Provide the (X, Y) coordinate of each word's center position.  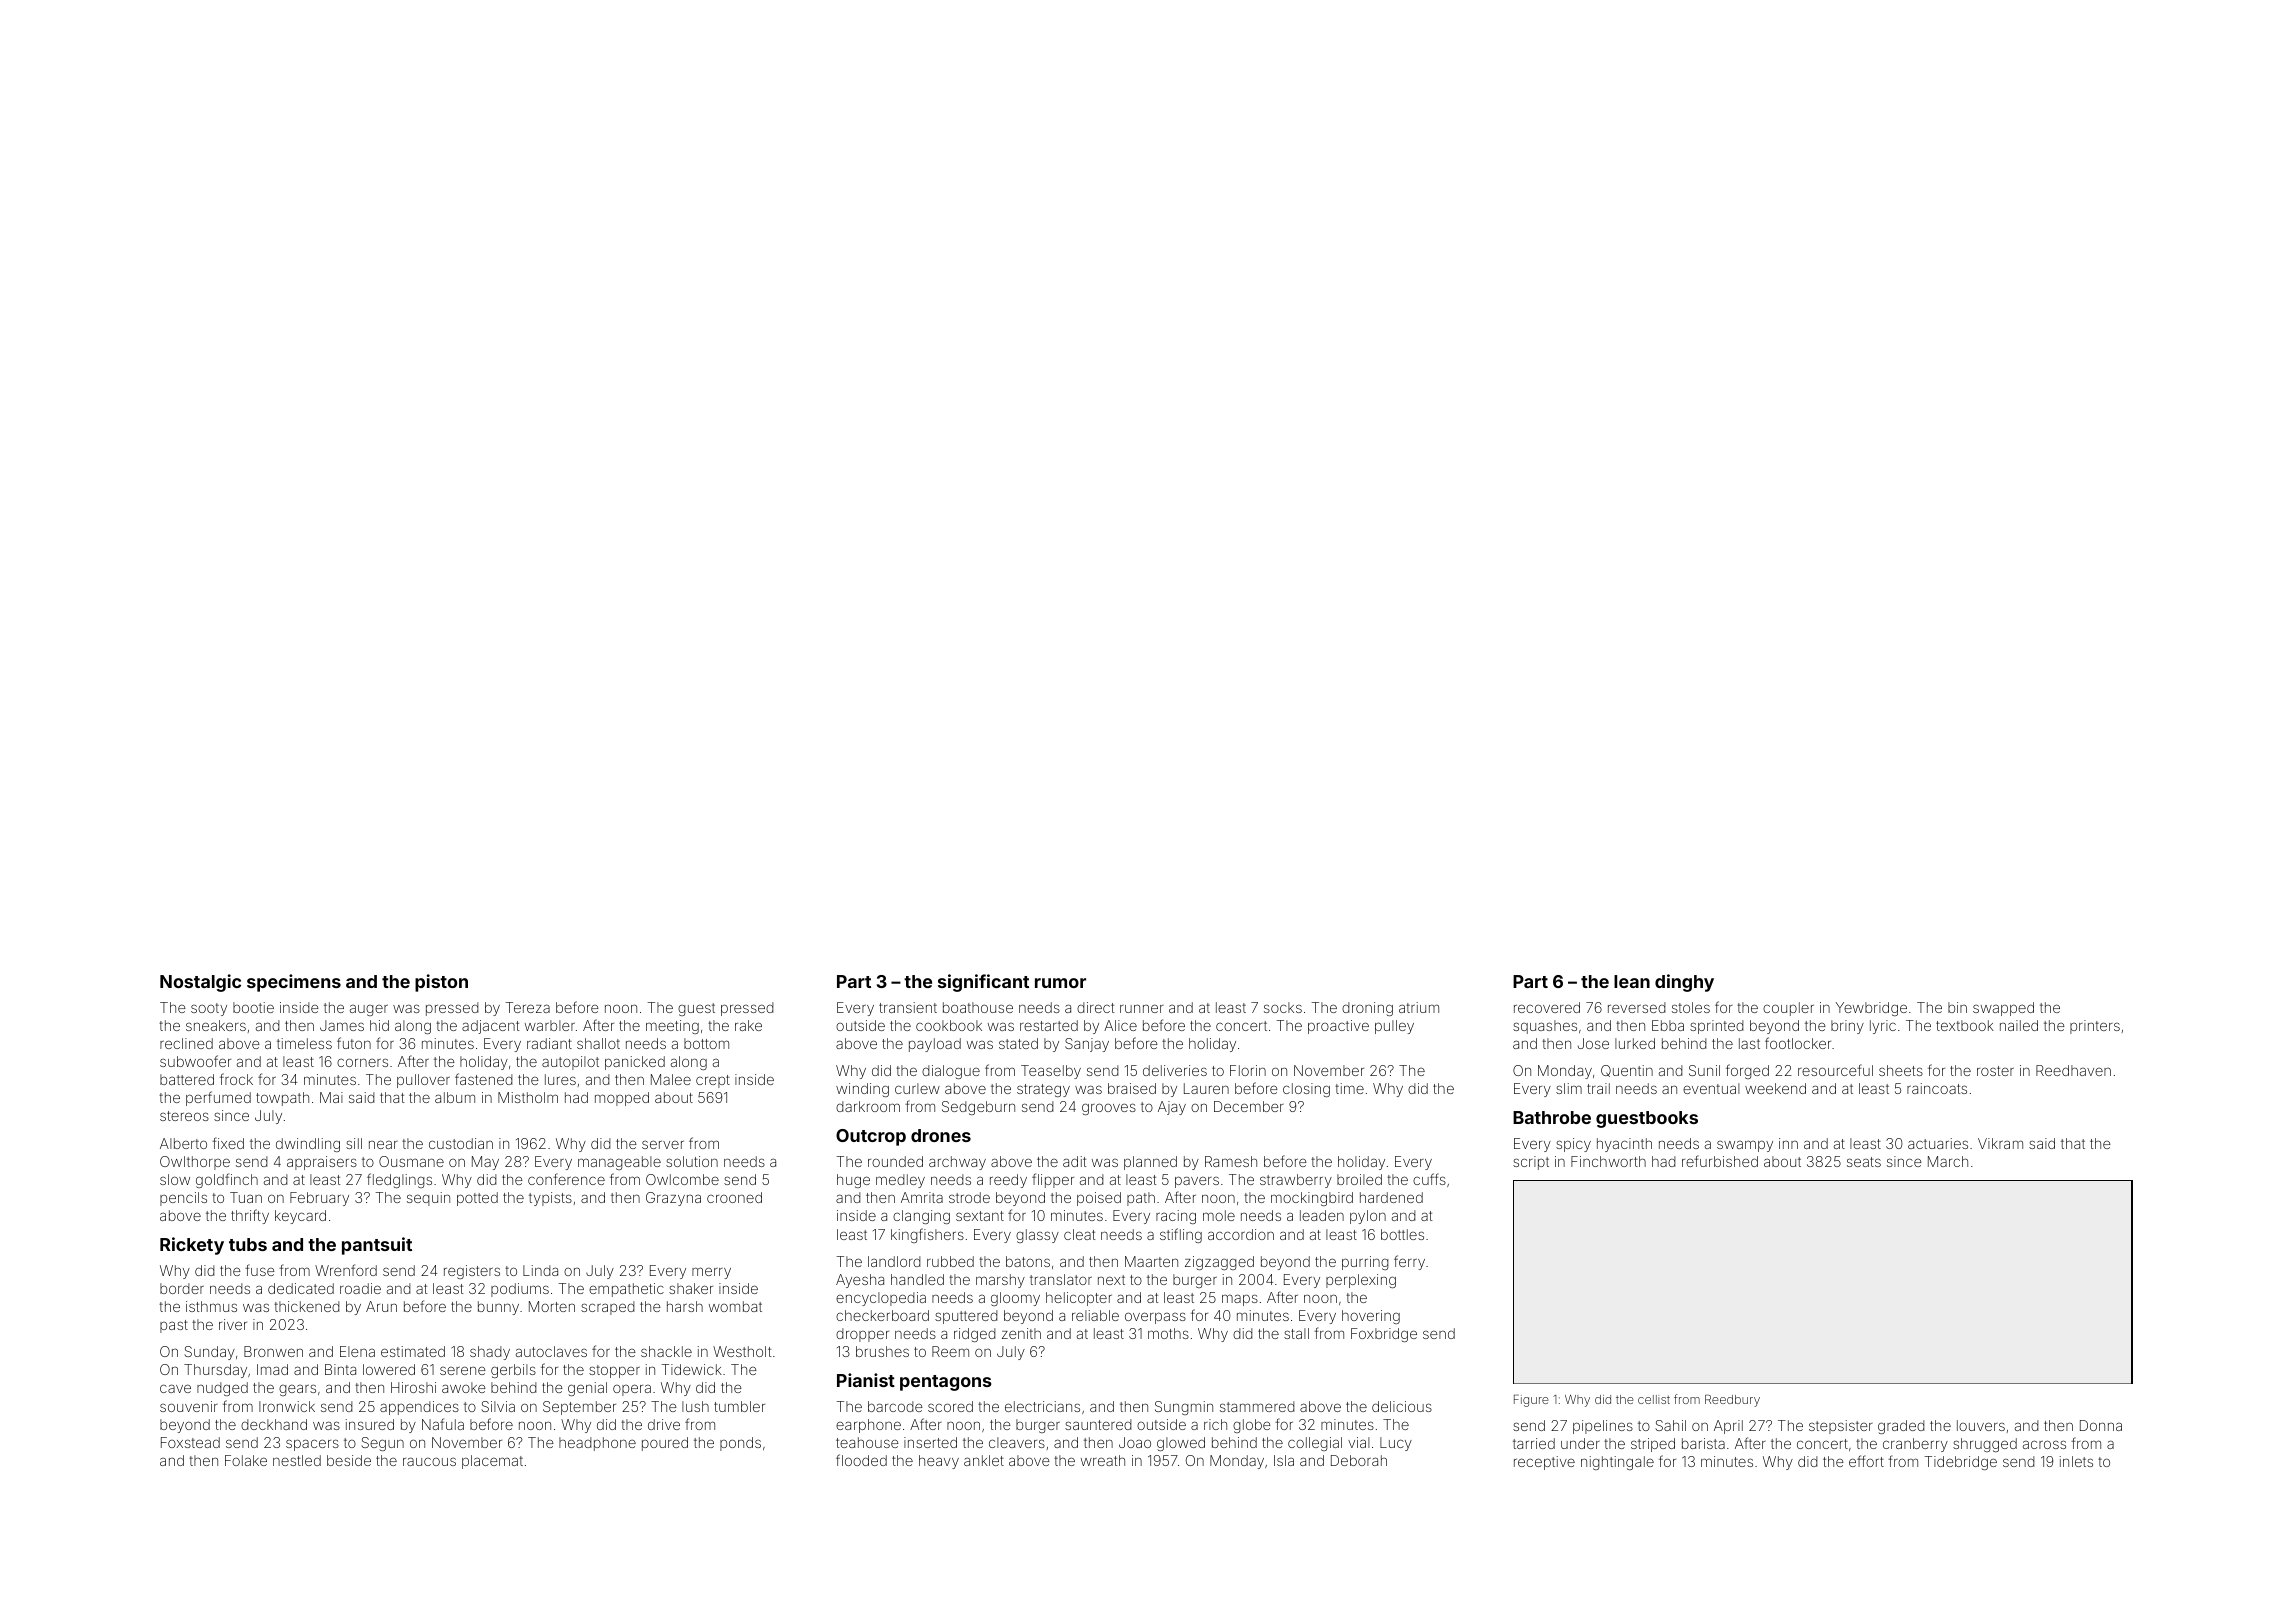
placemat (492, 1462)
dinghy (1684, 983)
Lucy (1396, 1444)
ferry (1409, 1262)
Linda (540, 1270)
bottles (1402, 1234)
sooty (209, 1009)
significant (983, 983)
